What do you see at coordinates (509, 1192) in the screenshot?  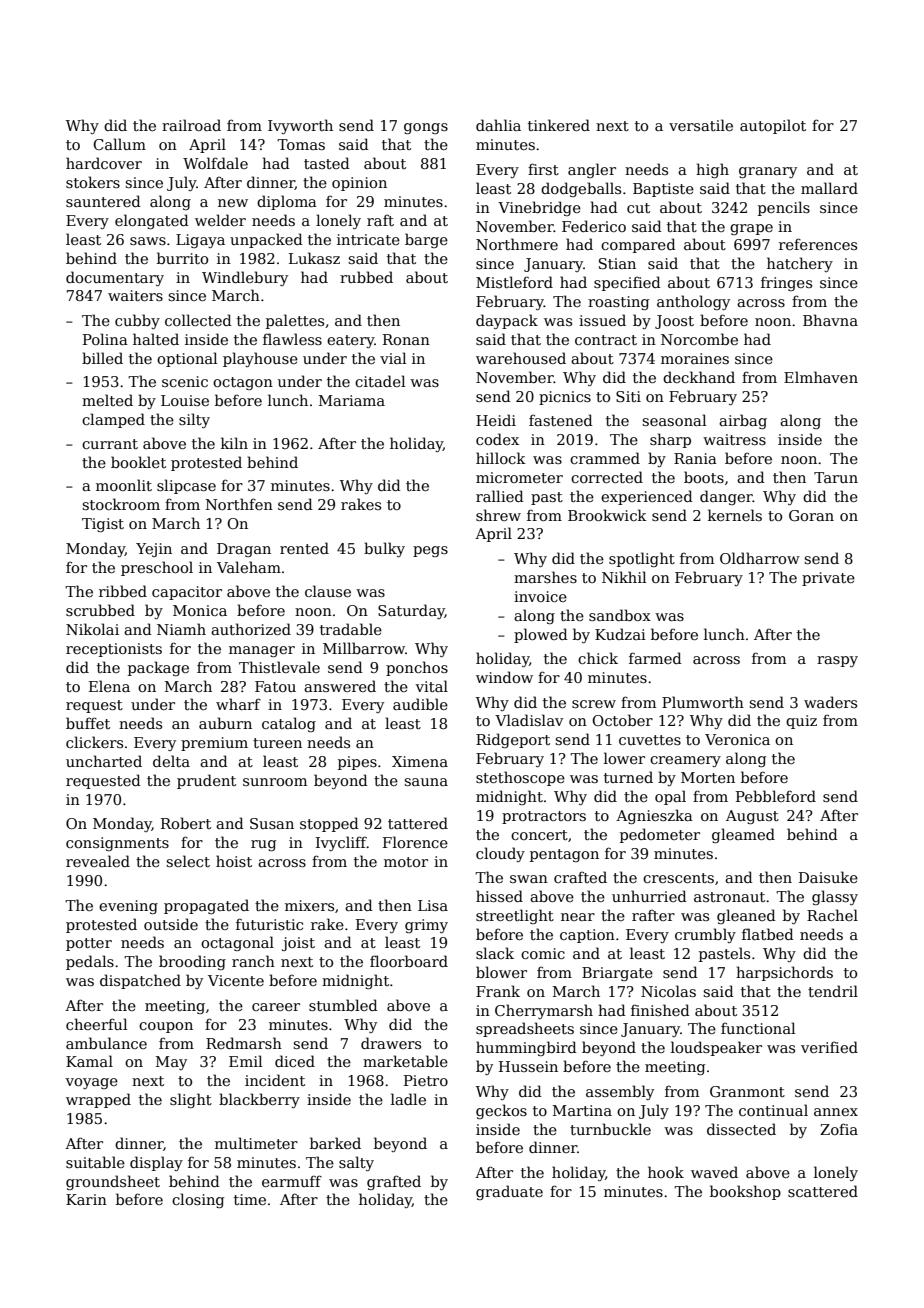 I see `graduate` at bounding box center [509, 1192].
